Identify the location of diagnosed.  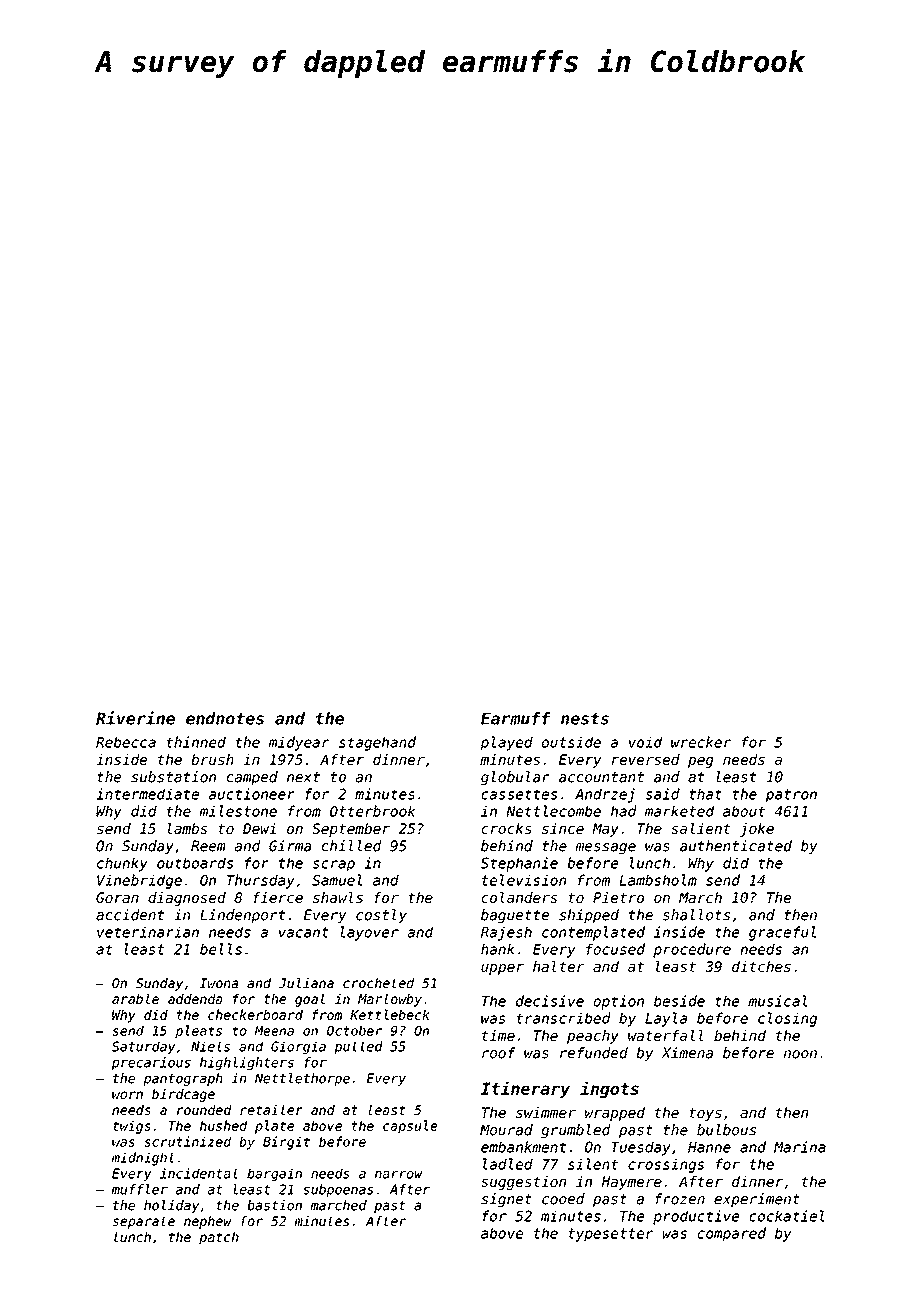
(187, 899).
